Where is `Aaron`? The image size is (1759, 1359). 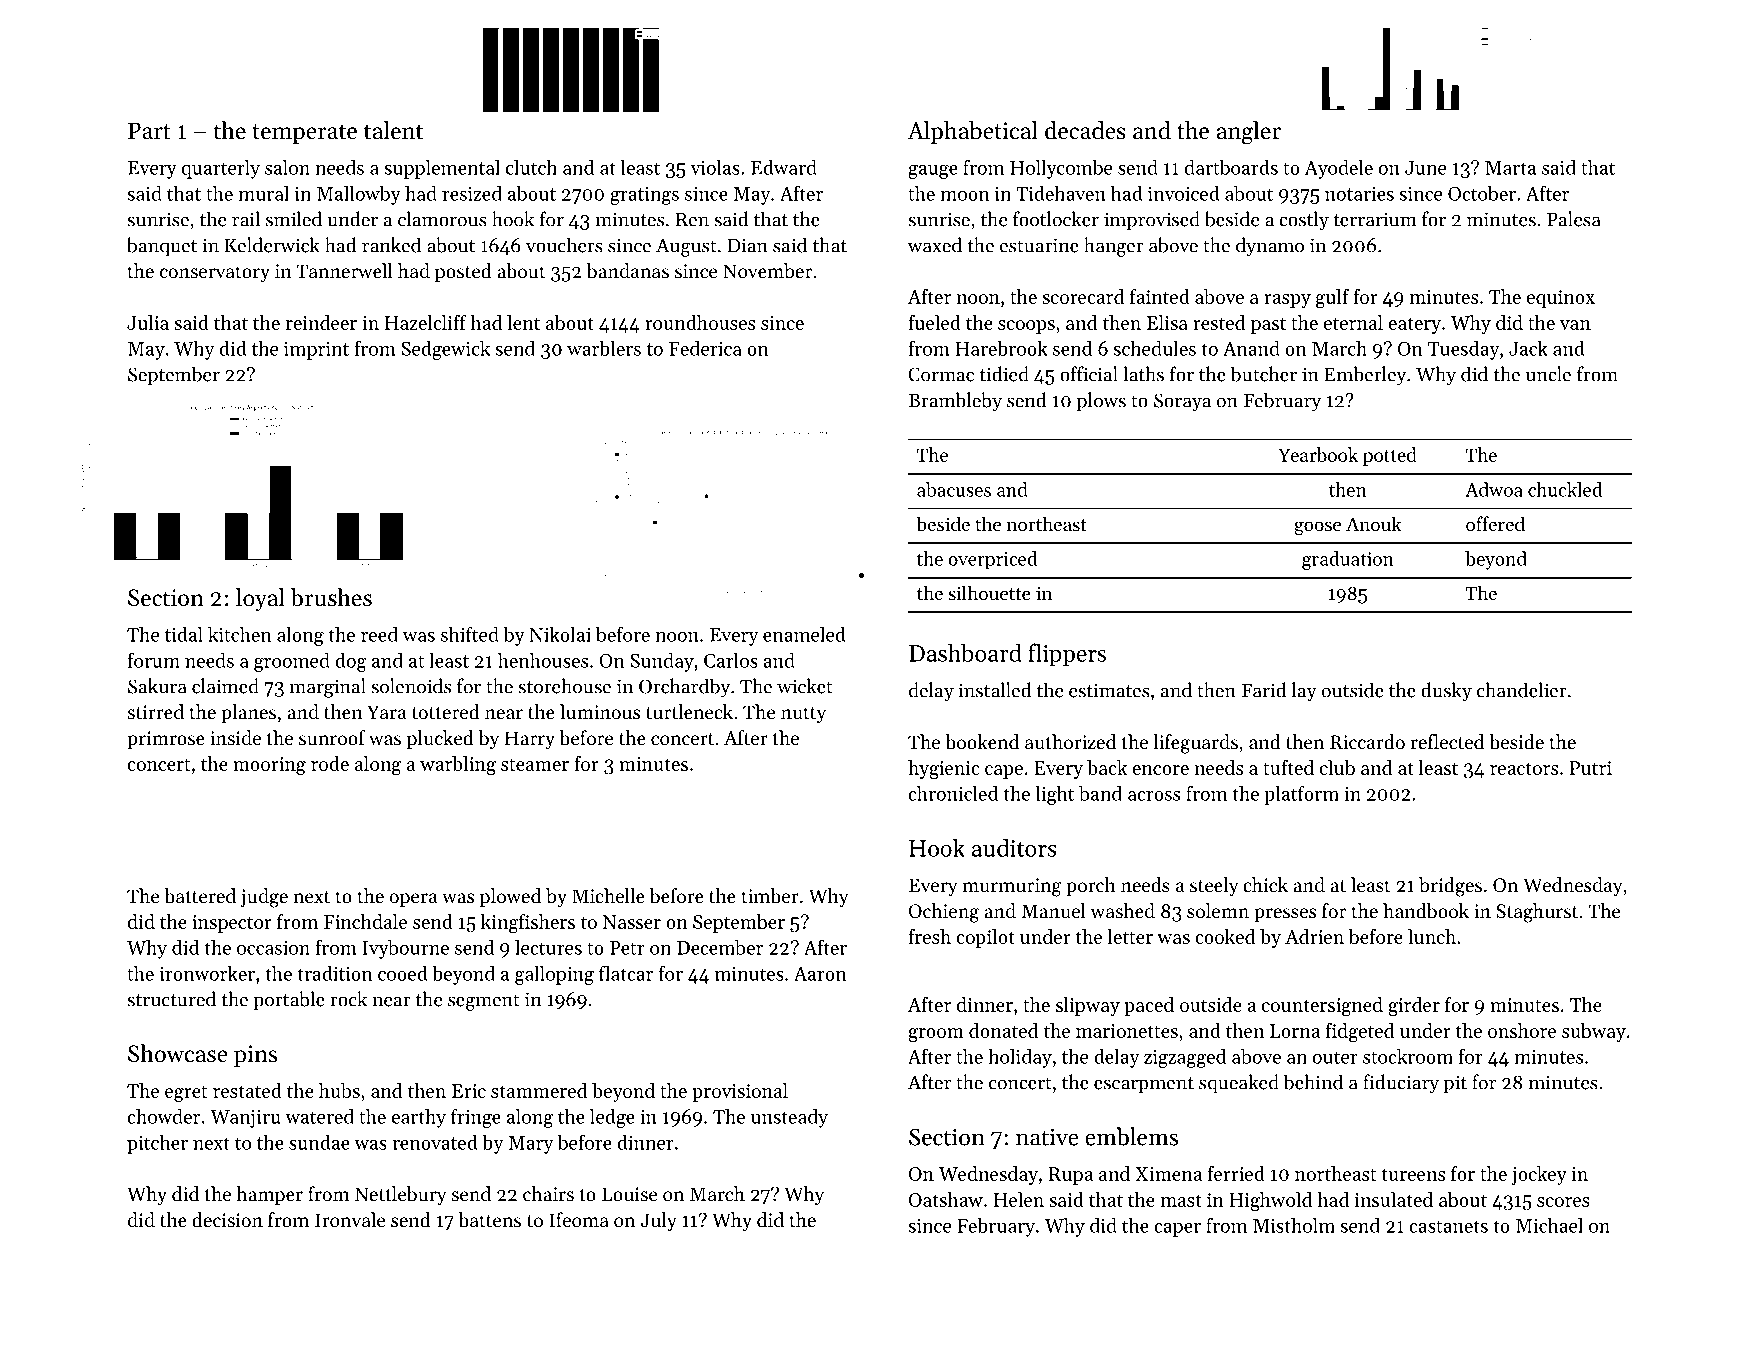 Aaron is located at coordinates (820, 974).
